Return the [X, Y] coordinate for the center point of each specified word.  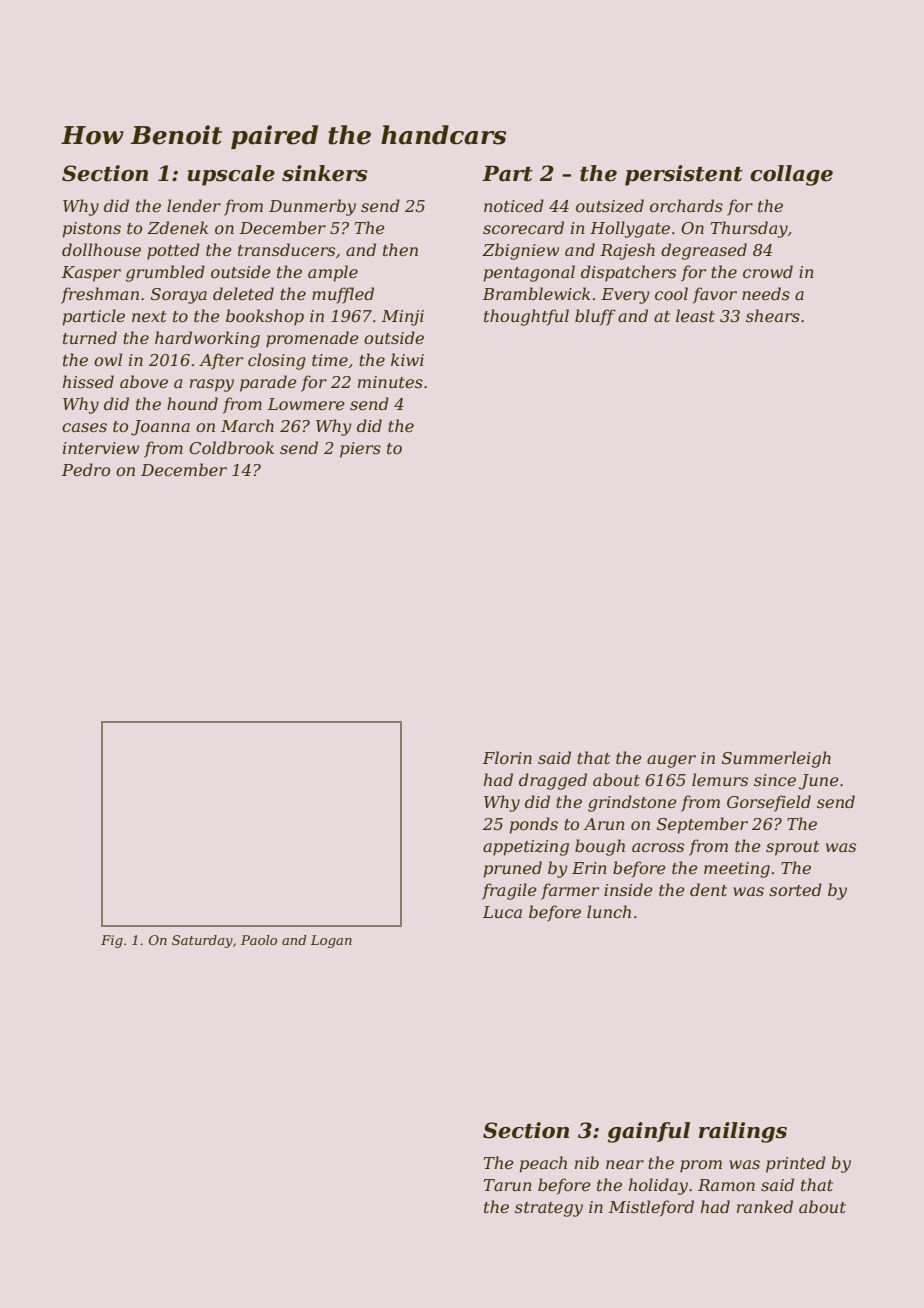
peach [543, 1164]
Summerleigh [776, 759]
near [625, 1164]
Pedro [86, 469]
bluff [595, 317]
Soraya [179, 296]
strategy [549, 1209]
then [400, 249]
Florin [507, 757]
